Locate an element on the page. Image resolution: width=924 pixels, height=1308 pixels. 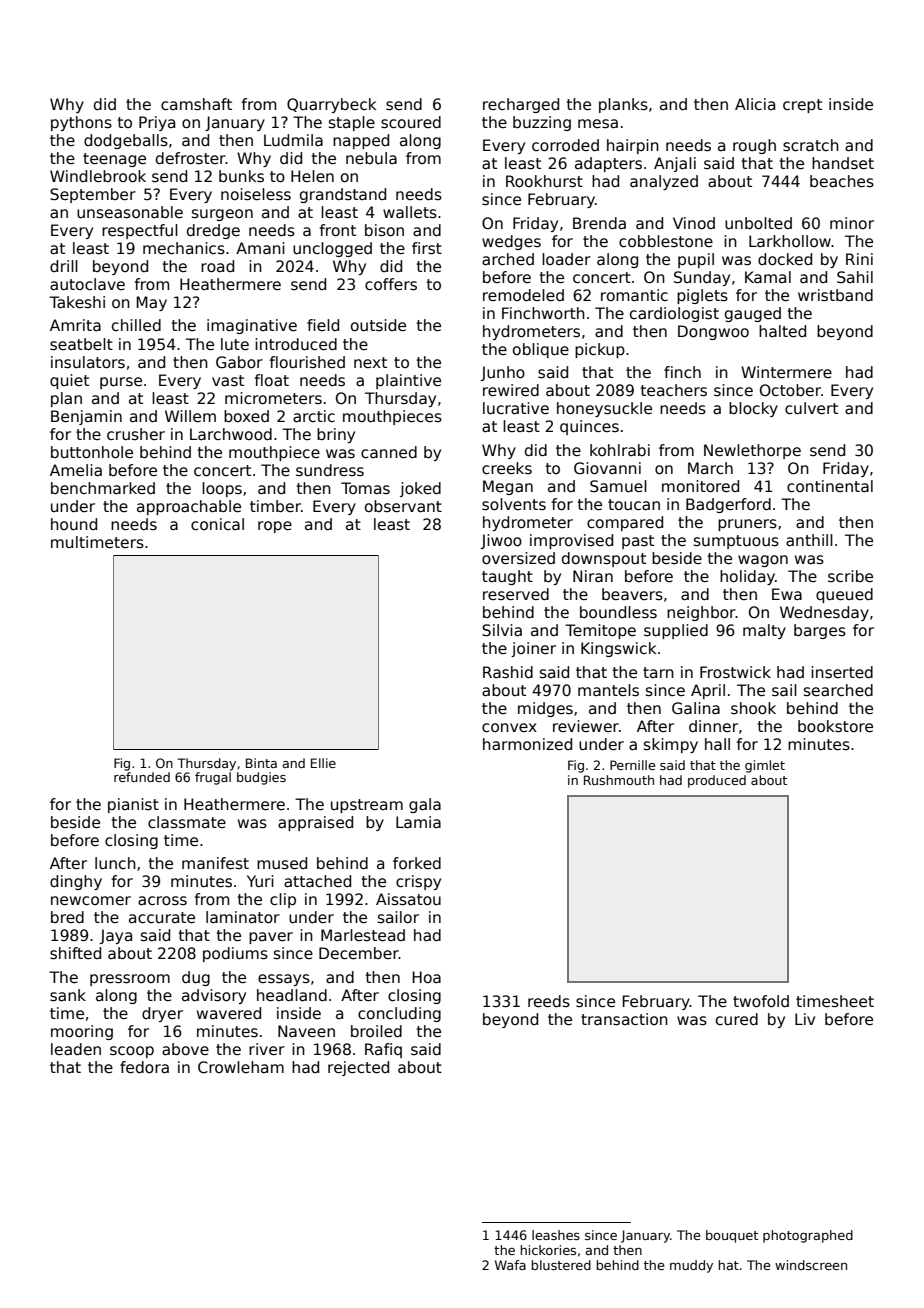
Priya is located at coordinates (157, 123).
